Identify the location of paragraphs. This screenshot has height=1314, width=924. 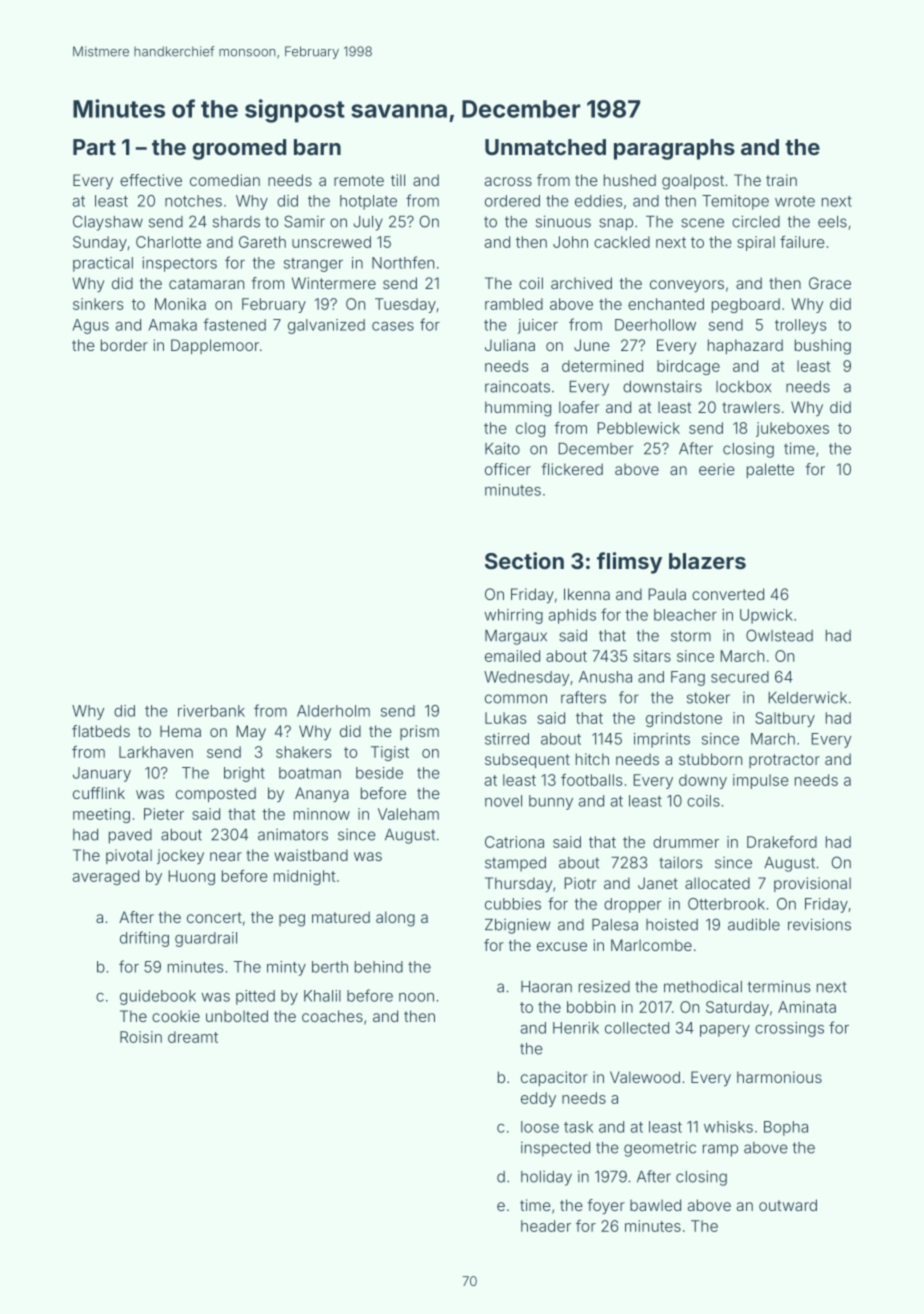
(674, 149).
